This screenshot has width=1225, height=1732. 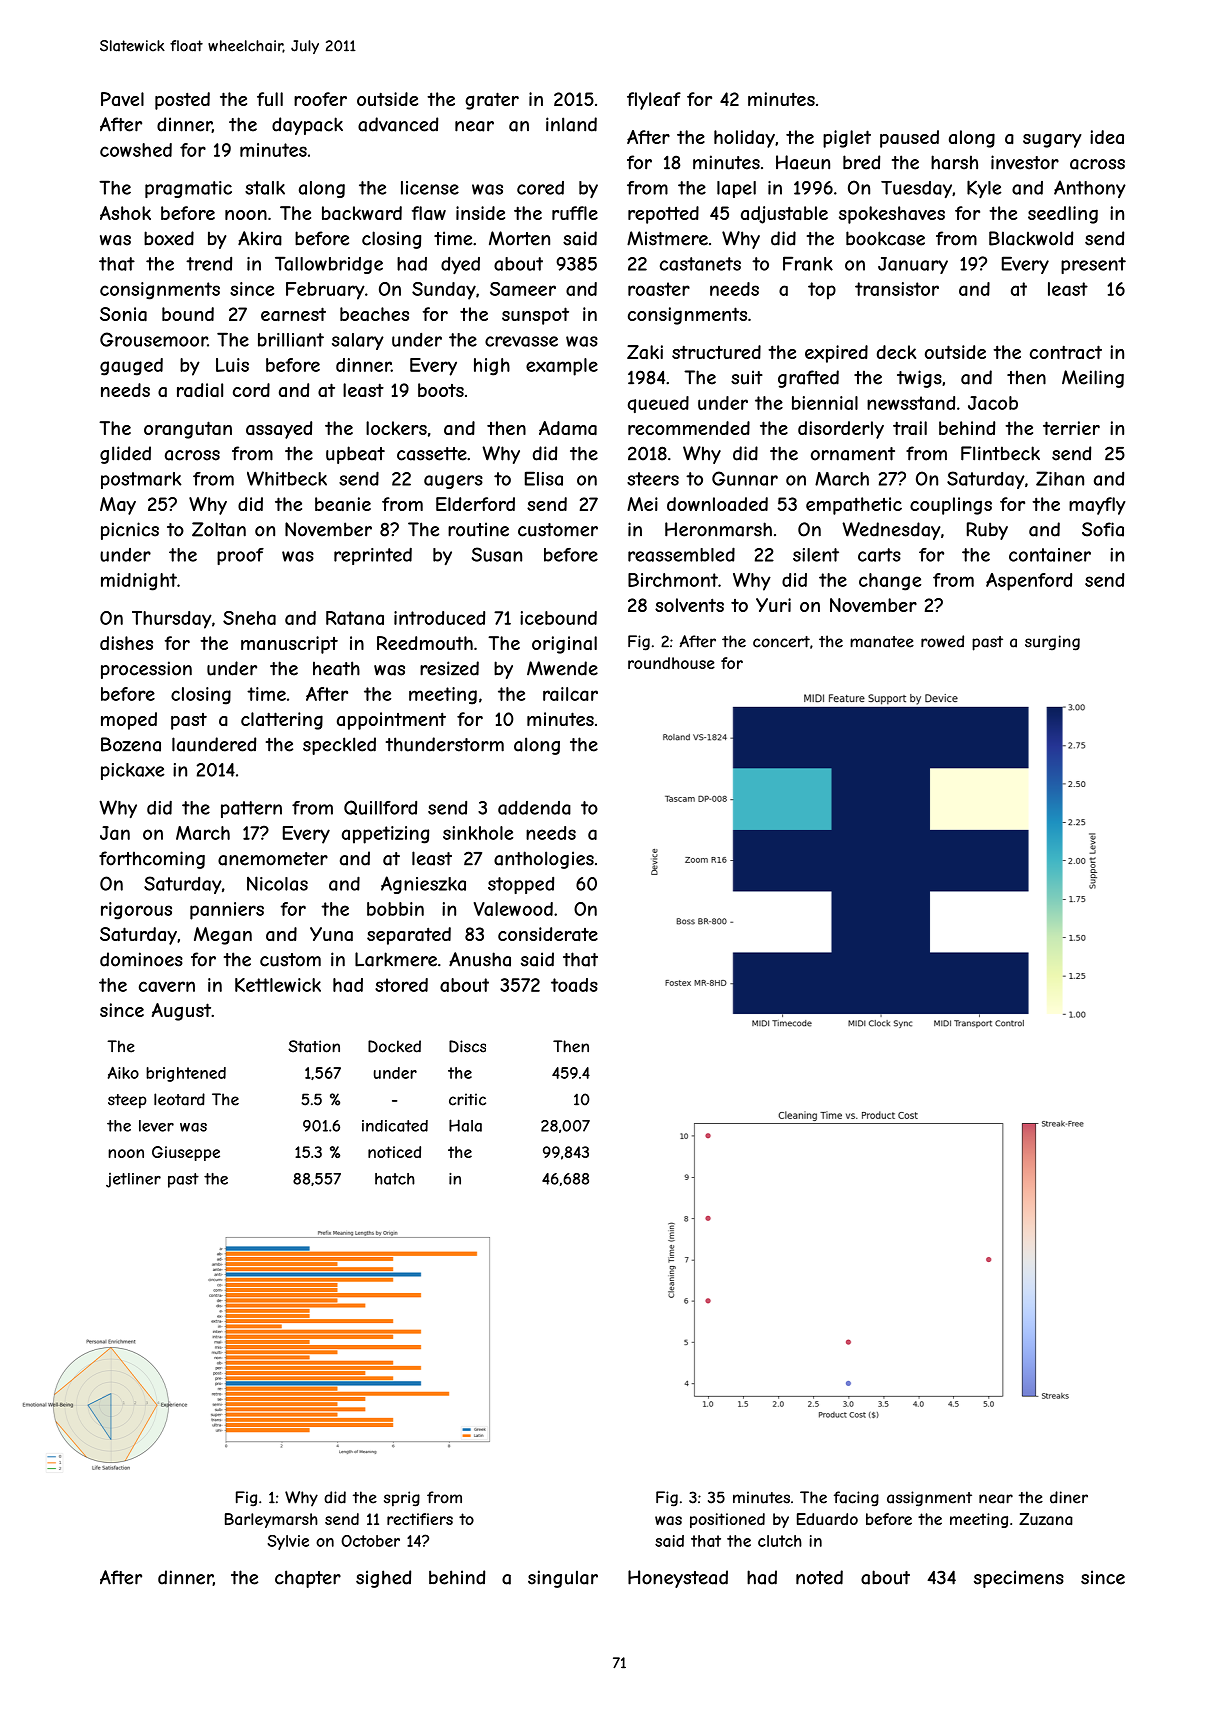 What do you see at coordinates (658, 404) in the screenshot?
I see `queued` at bounding box center [658, 404].
